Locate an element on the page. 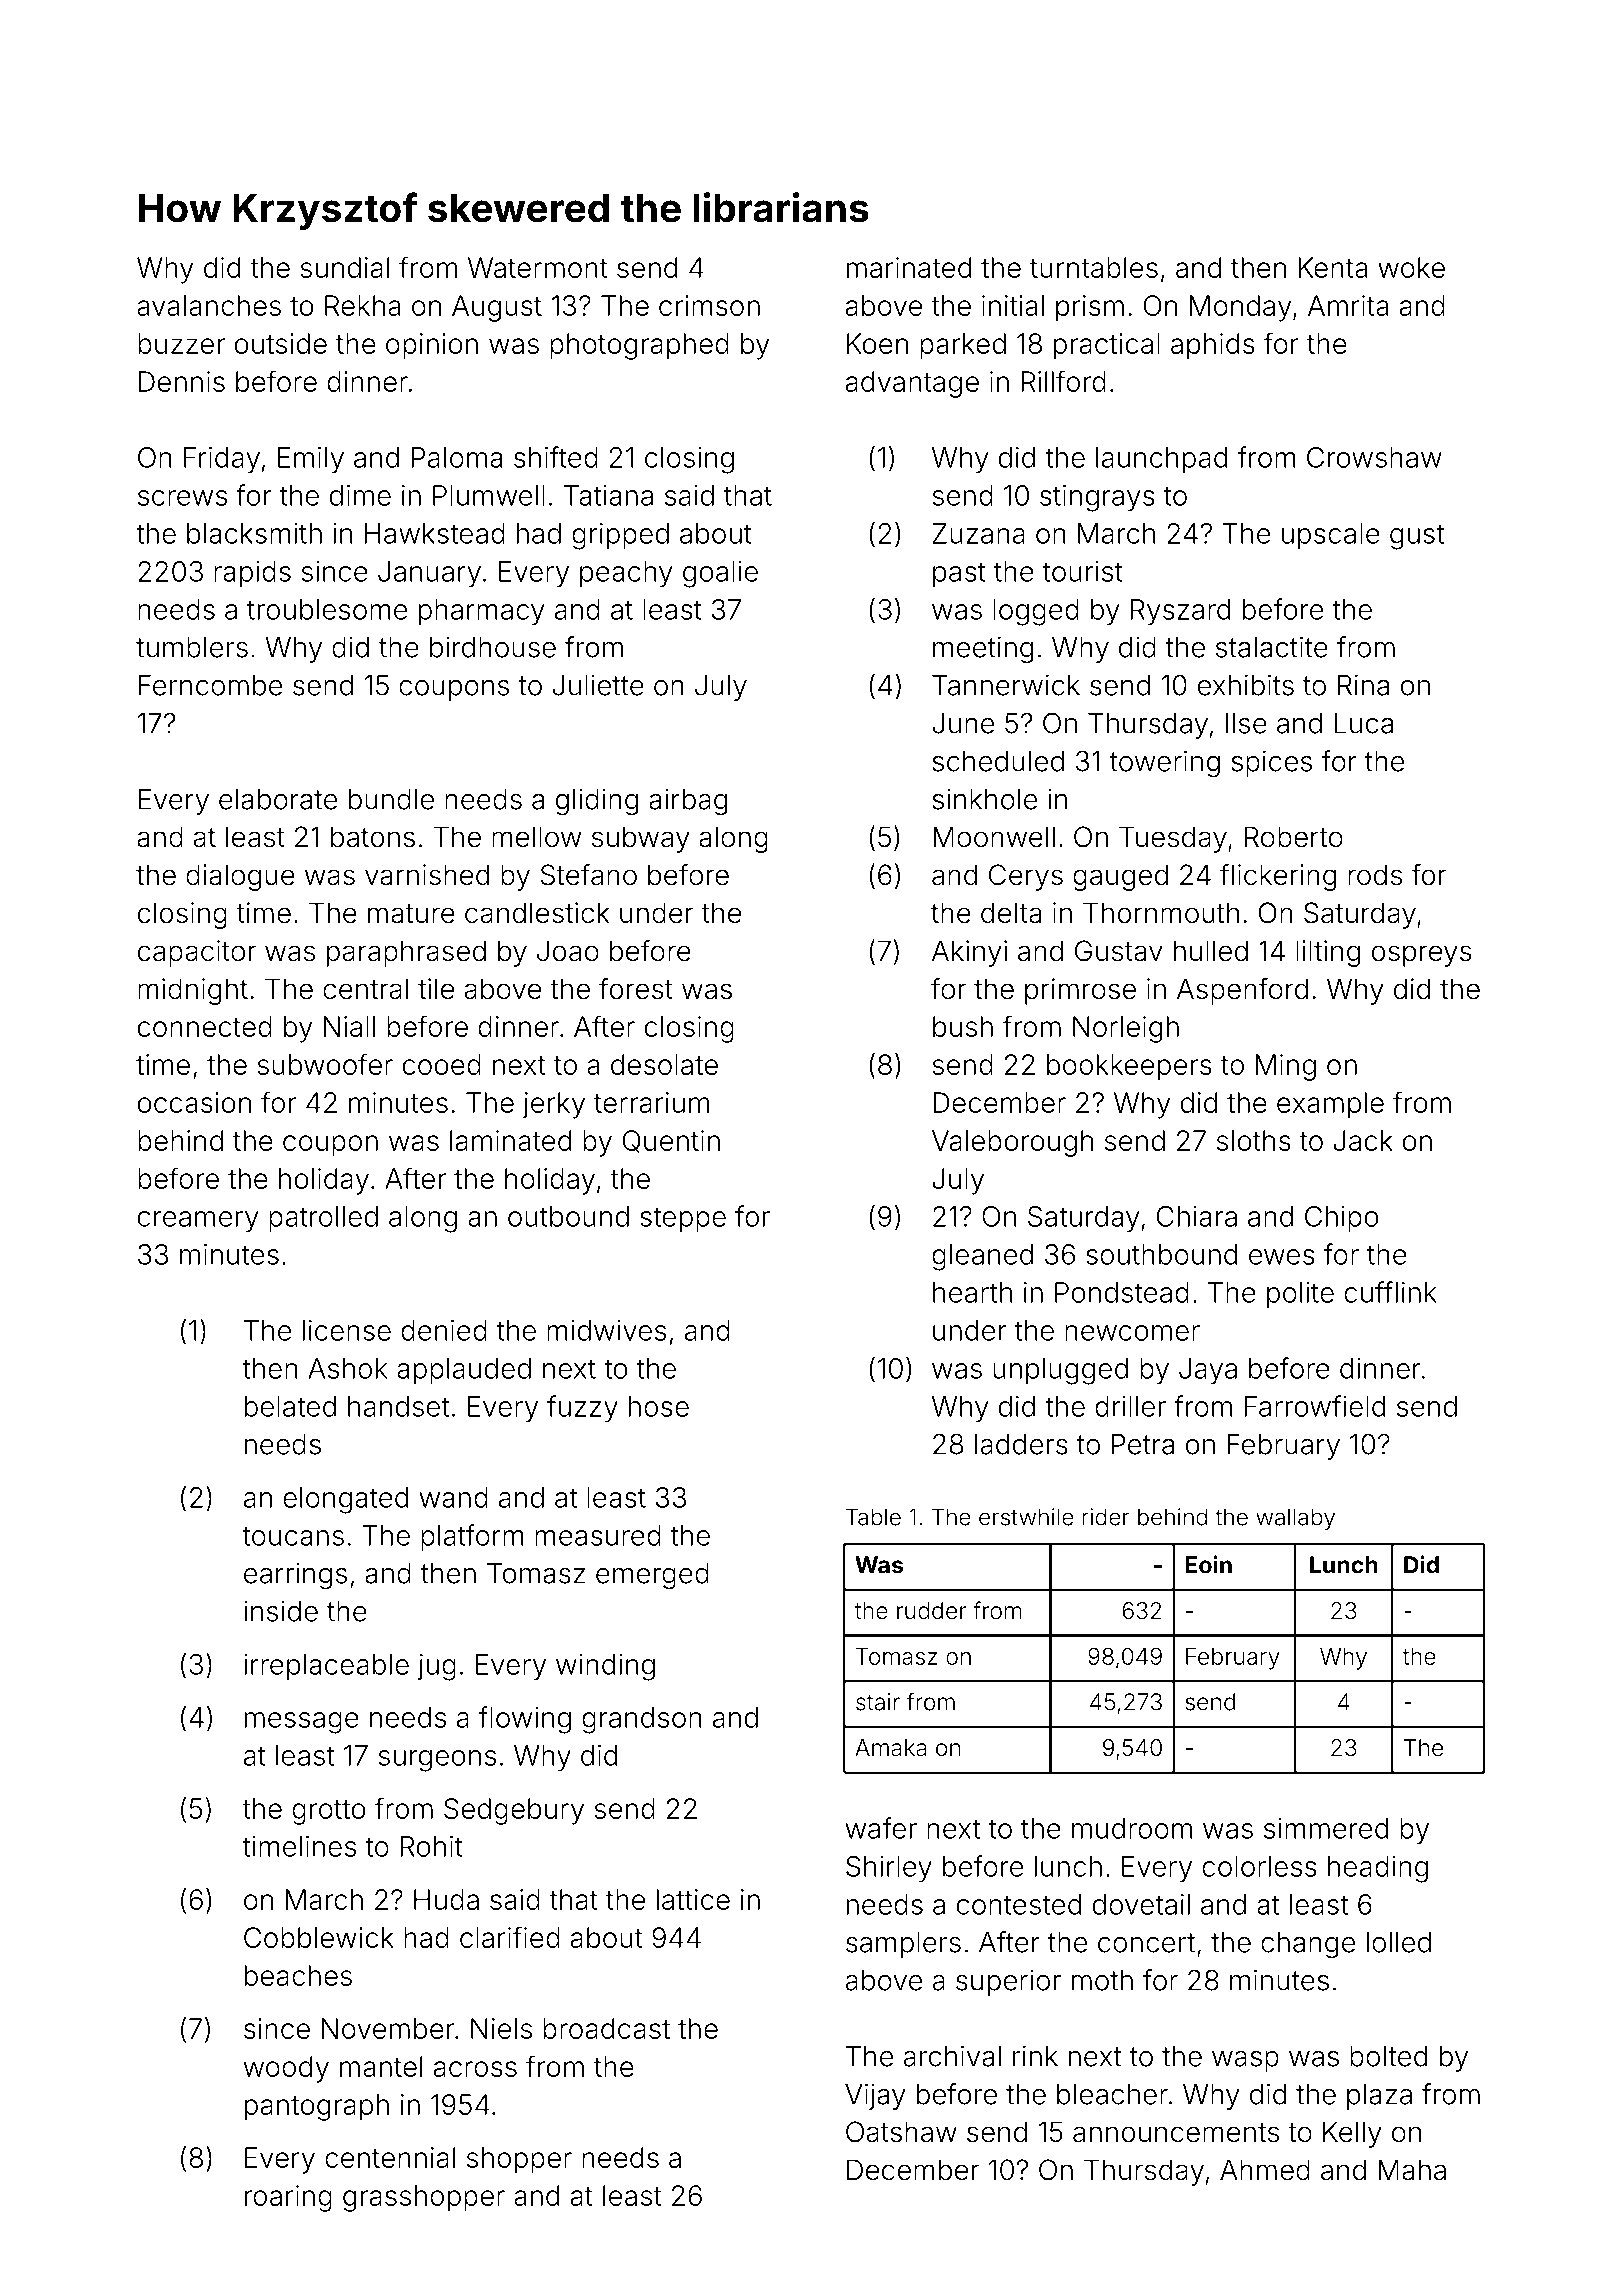 The image size is (1620, 2292). winding is located at coordinates (605, 1667).
